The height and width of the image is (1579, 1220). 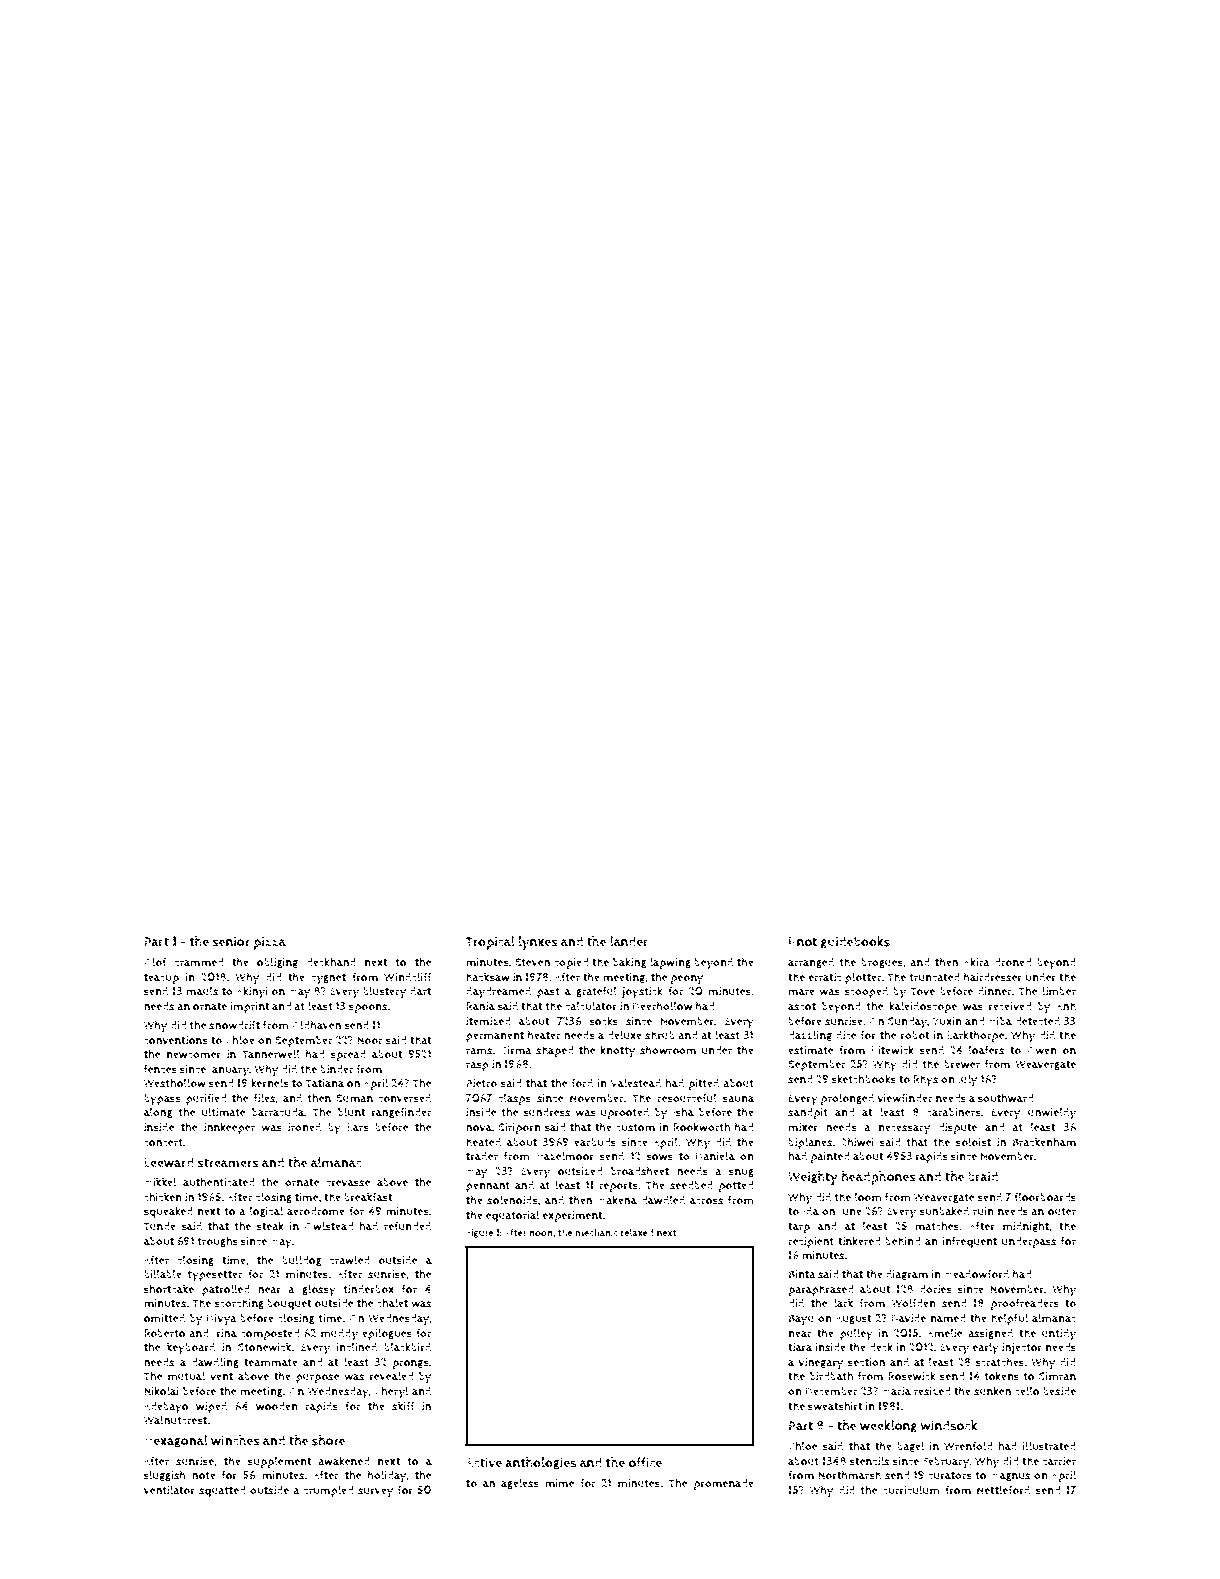 What do you see at coordinates (1066, 1006) in the image?
I see `Anh` at bounding box center [1066, 1006].
